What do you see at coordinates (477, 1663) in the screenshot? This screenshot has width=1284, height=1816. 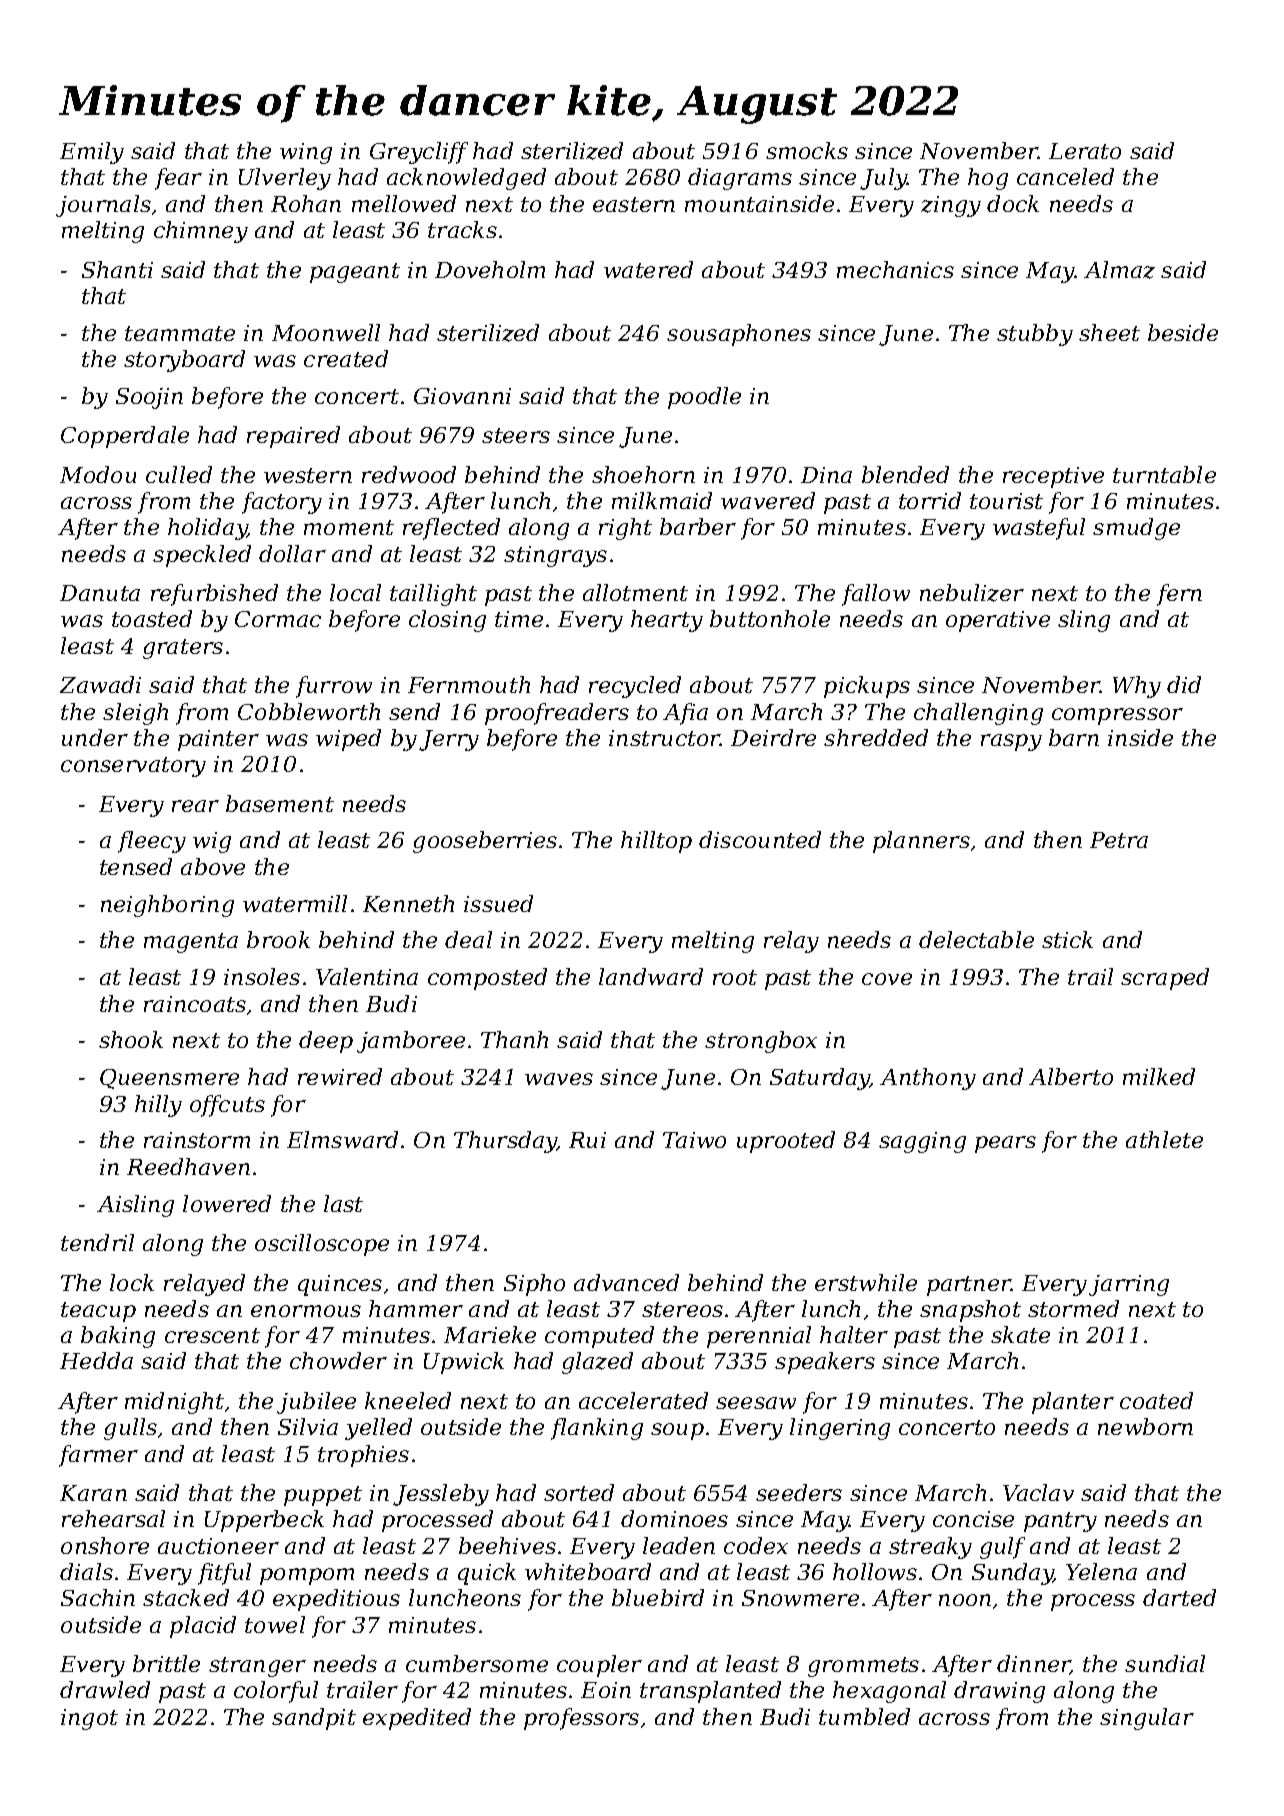 I see `cumbersome` at bounding box center [477, 1663].
